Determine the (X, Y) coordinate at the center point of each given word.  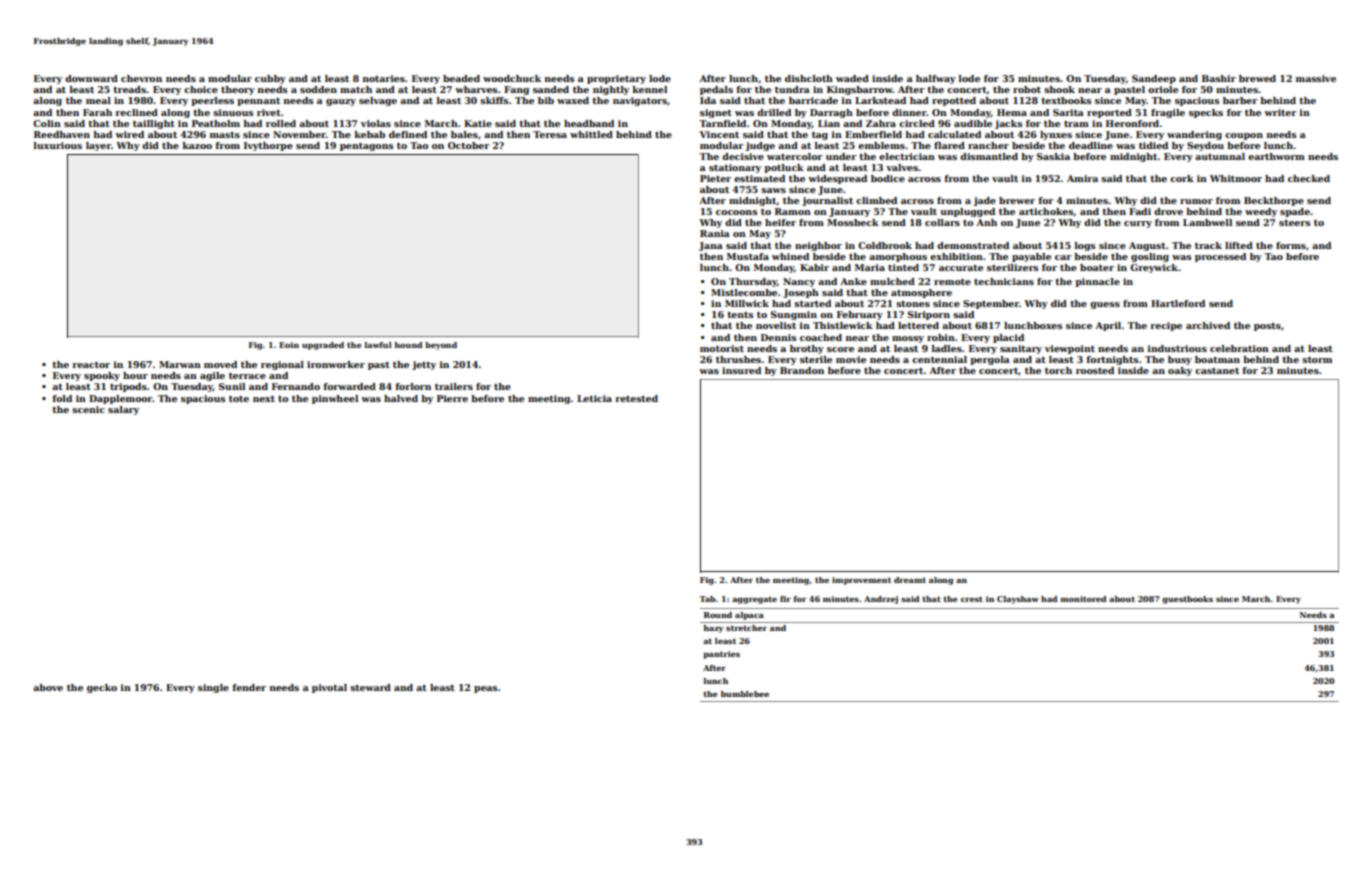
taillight (154, 124)
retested (636, 398)
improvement (861, 581)
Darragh (831, 113)
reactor (91, 365)
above (48, 687)
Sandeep (1154, 79)
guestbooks (1187, 600)
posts (1267, 327)
